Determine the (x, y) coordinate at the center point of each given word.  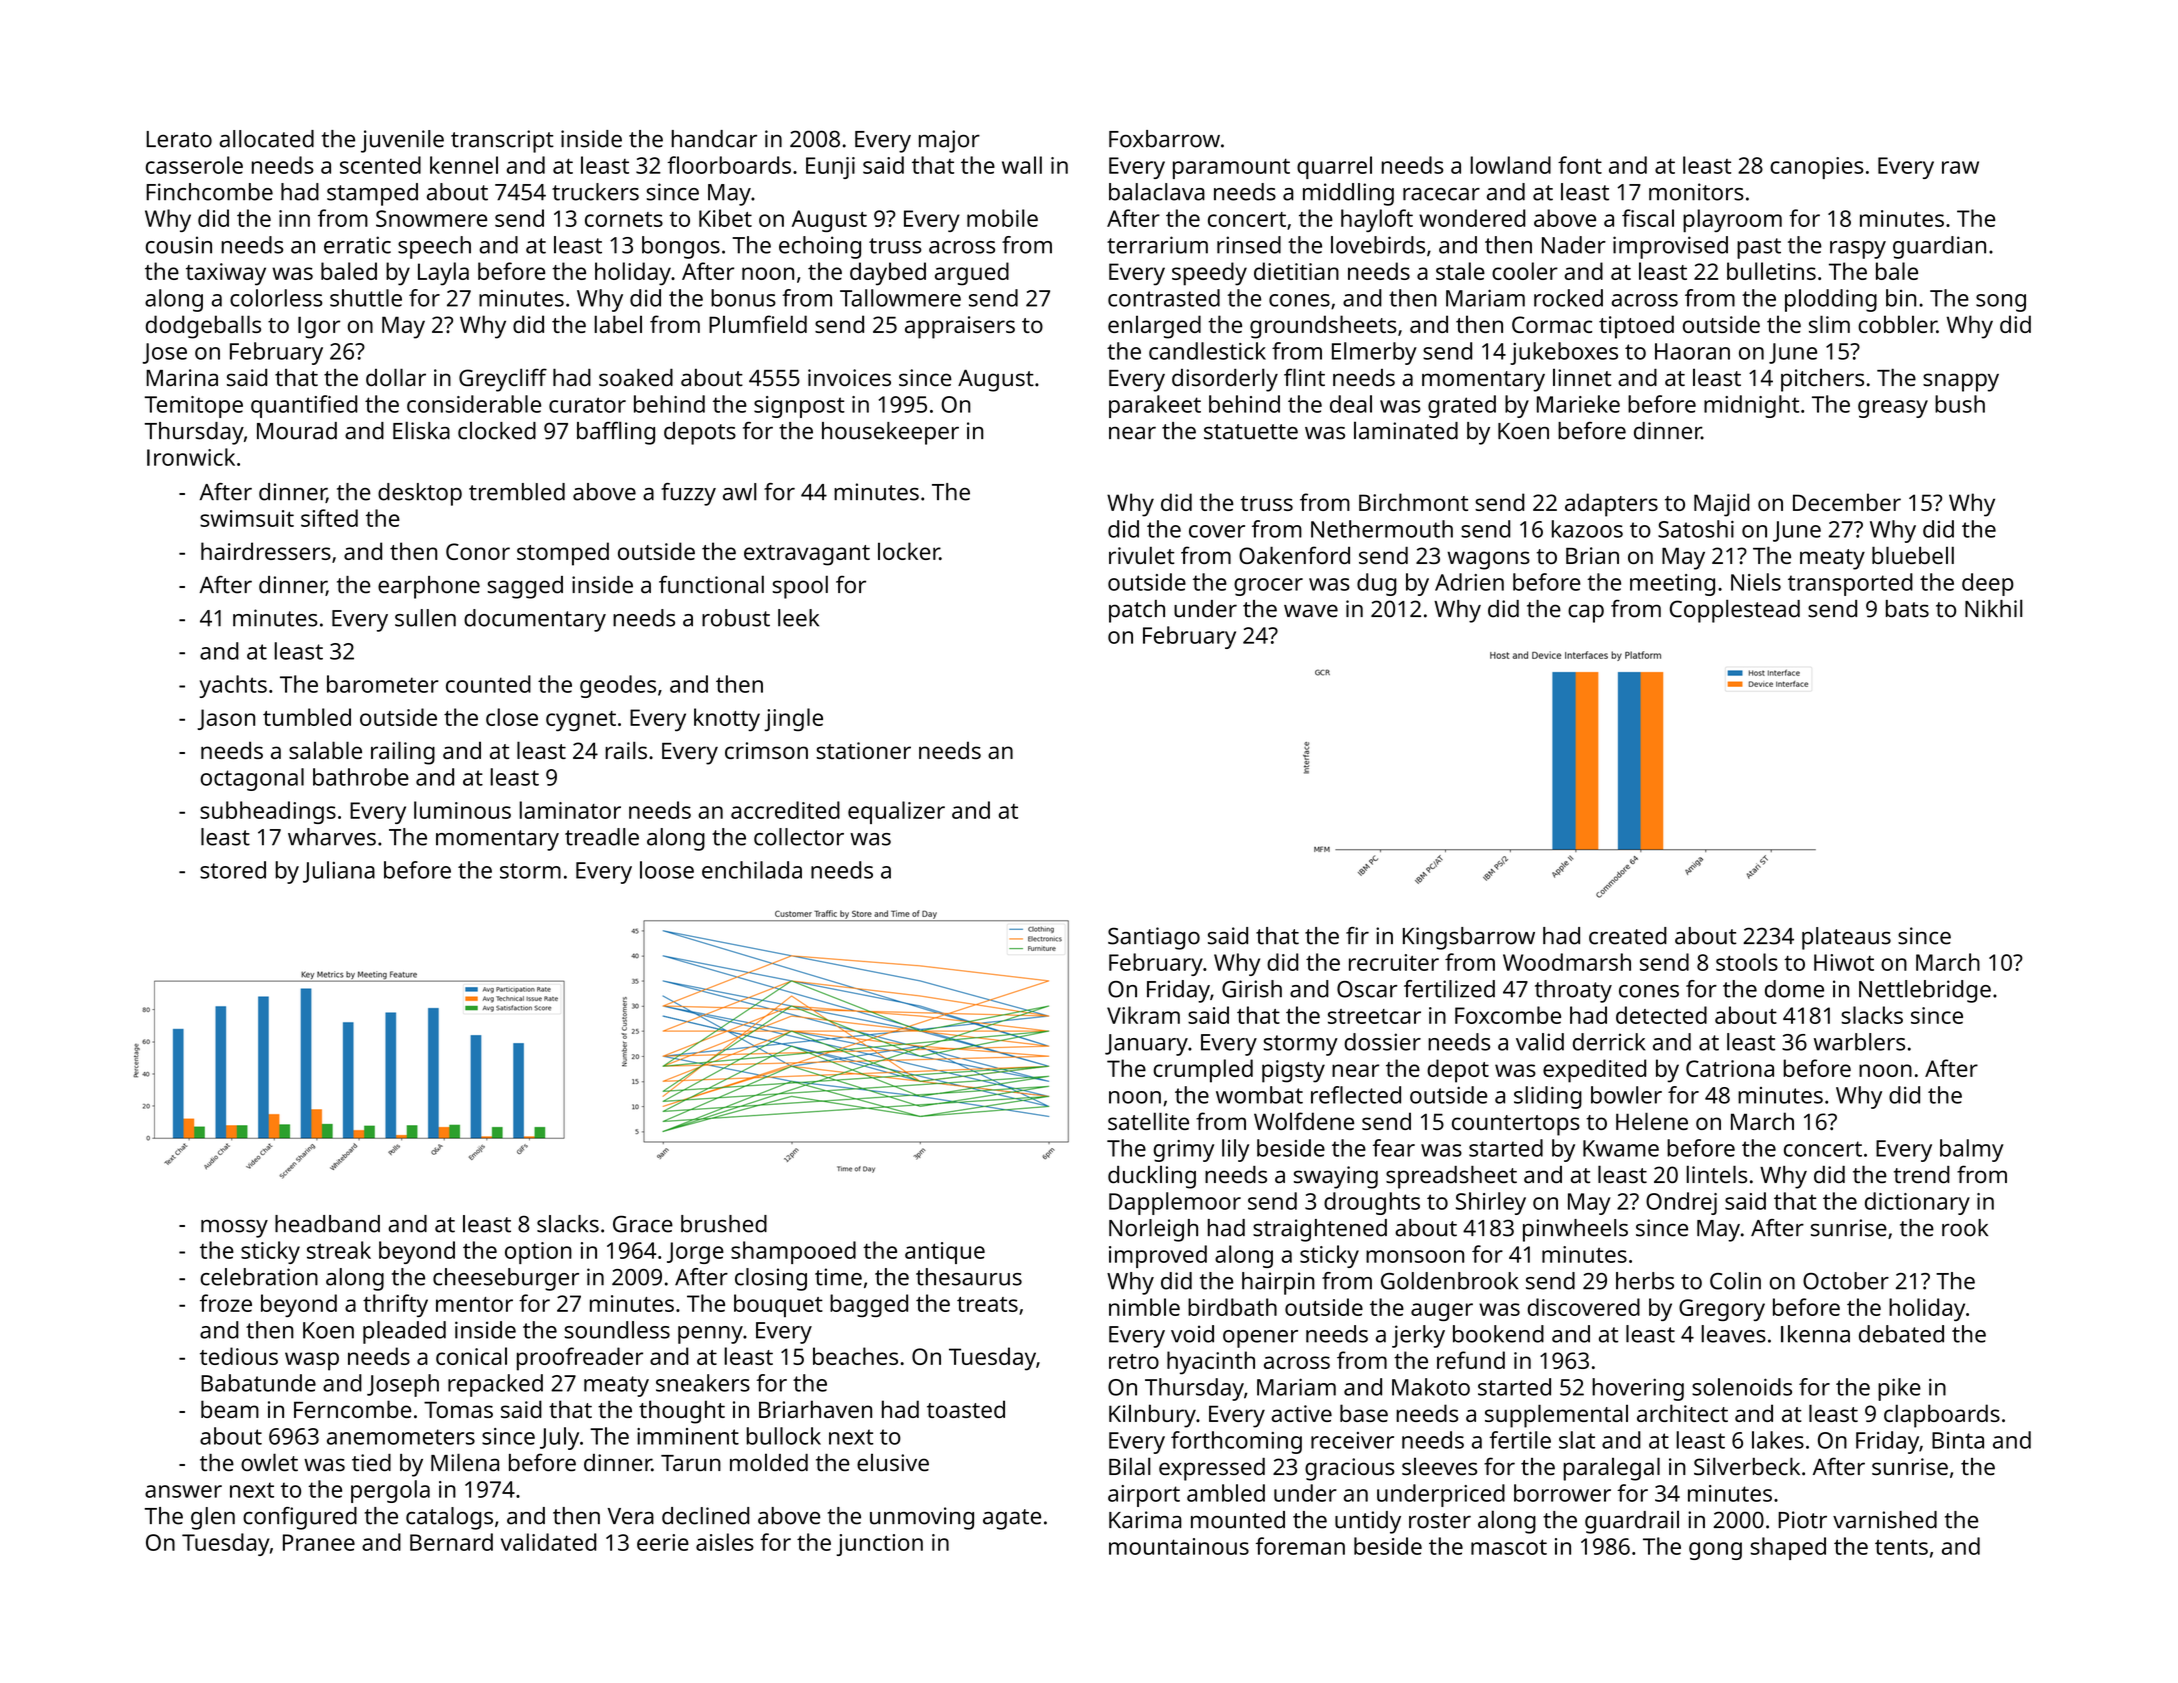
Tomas (458, 1409)
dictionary (1917, 1203)
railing (403, 753)
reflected (1356, 1095)
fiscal (1648, 218)
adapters (1611, 505)
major (949, 141)
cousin (179, 245)
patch (1137, 611)
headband (327, 1224)
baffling (616, 433)
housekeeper (890, 433)
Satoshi (1696, 529)
